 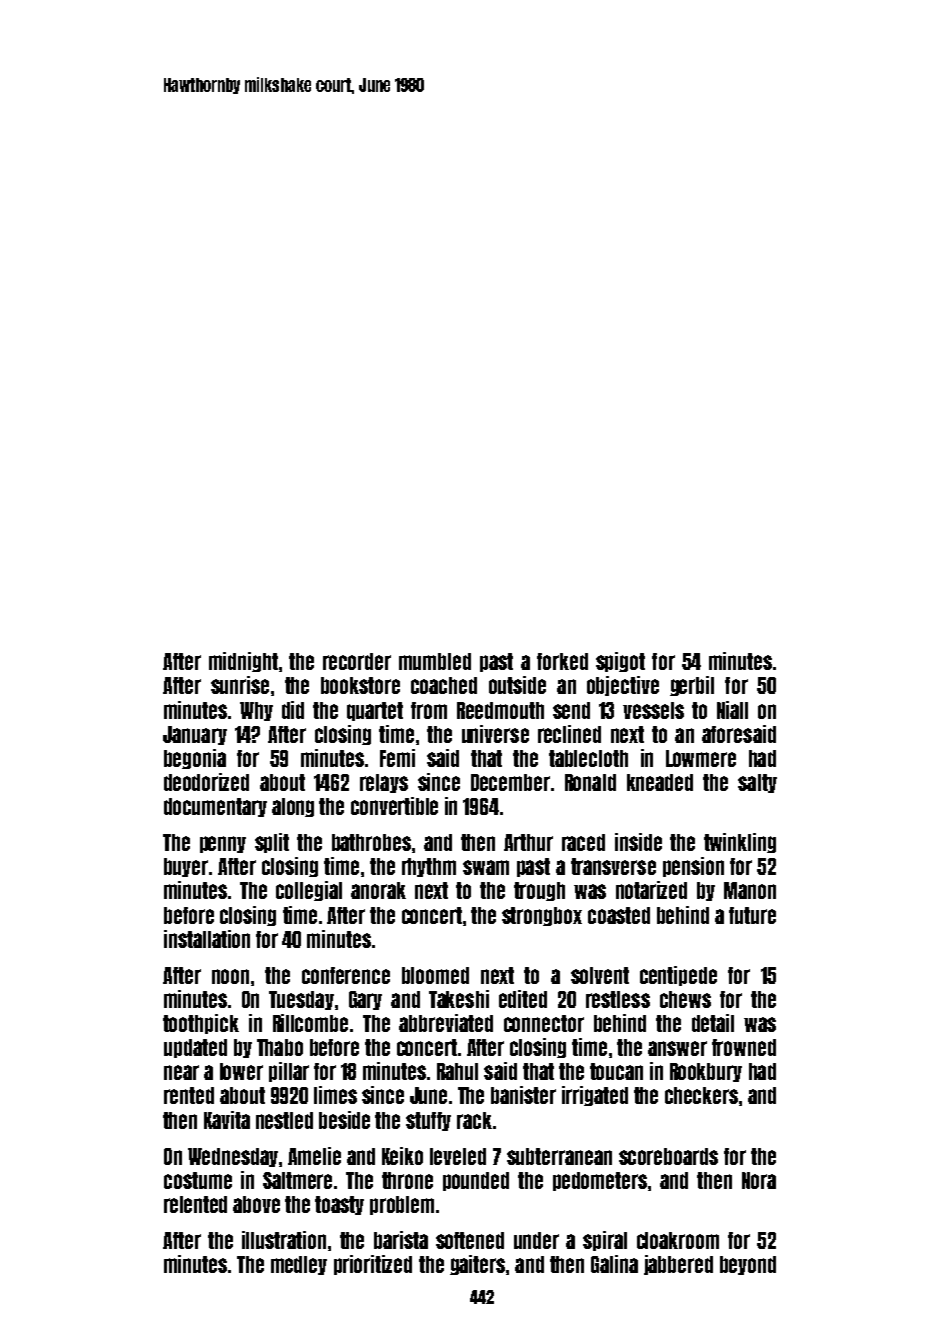 What do you see at coordinates (500, 710) in the document?
I see `Reedmouth` at bounding box center [500, 710].
